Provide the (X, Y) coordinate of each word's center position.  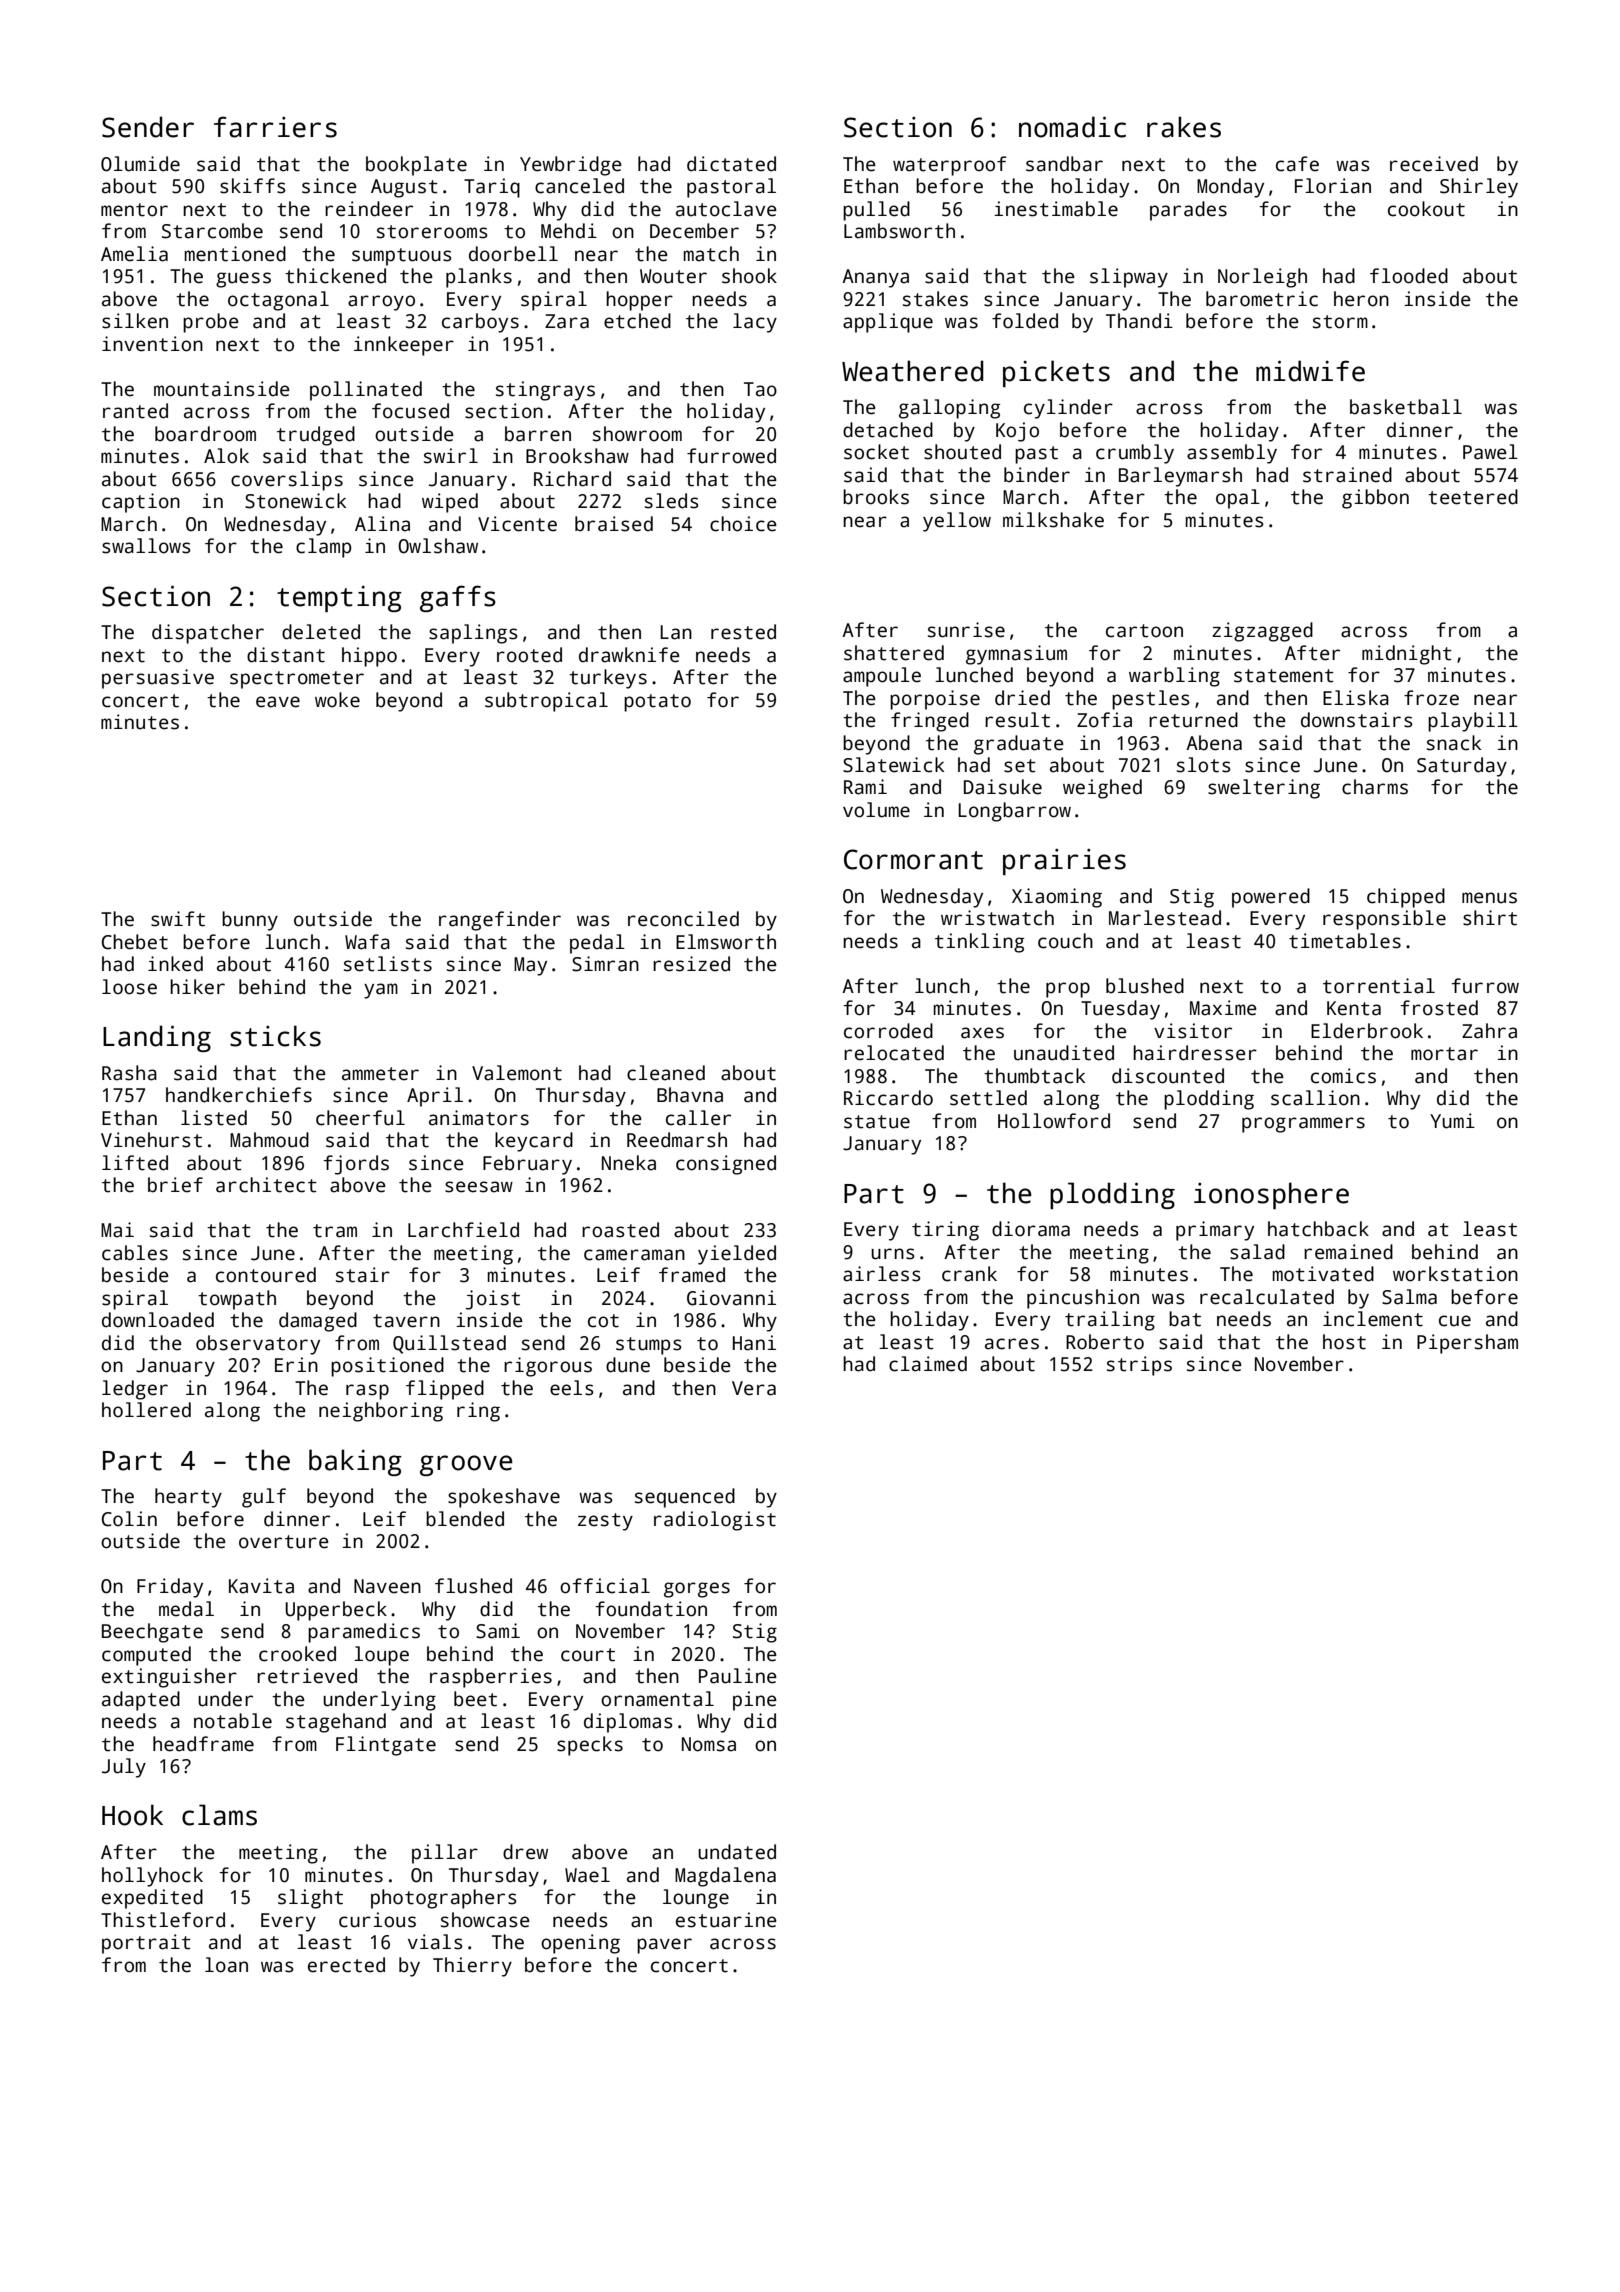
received (1434, 164)
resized (691, 964)
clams (219, 1815)
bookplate (416, 166)
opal (1238, 499)
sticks (275, 1036)
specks (590, 1746)
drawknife (629, 655)
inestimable (1056, 209)
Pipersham (1467, 1344)
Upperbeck (336, 1611)
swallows (146, 546)
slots (1204, 765)
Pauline (738, 1676)
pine (755, 1701)
